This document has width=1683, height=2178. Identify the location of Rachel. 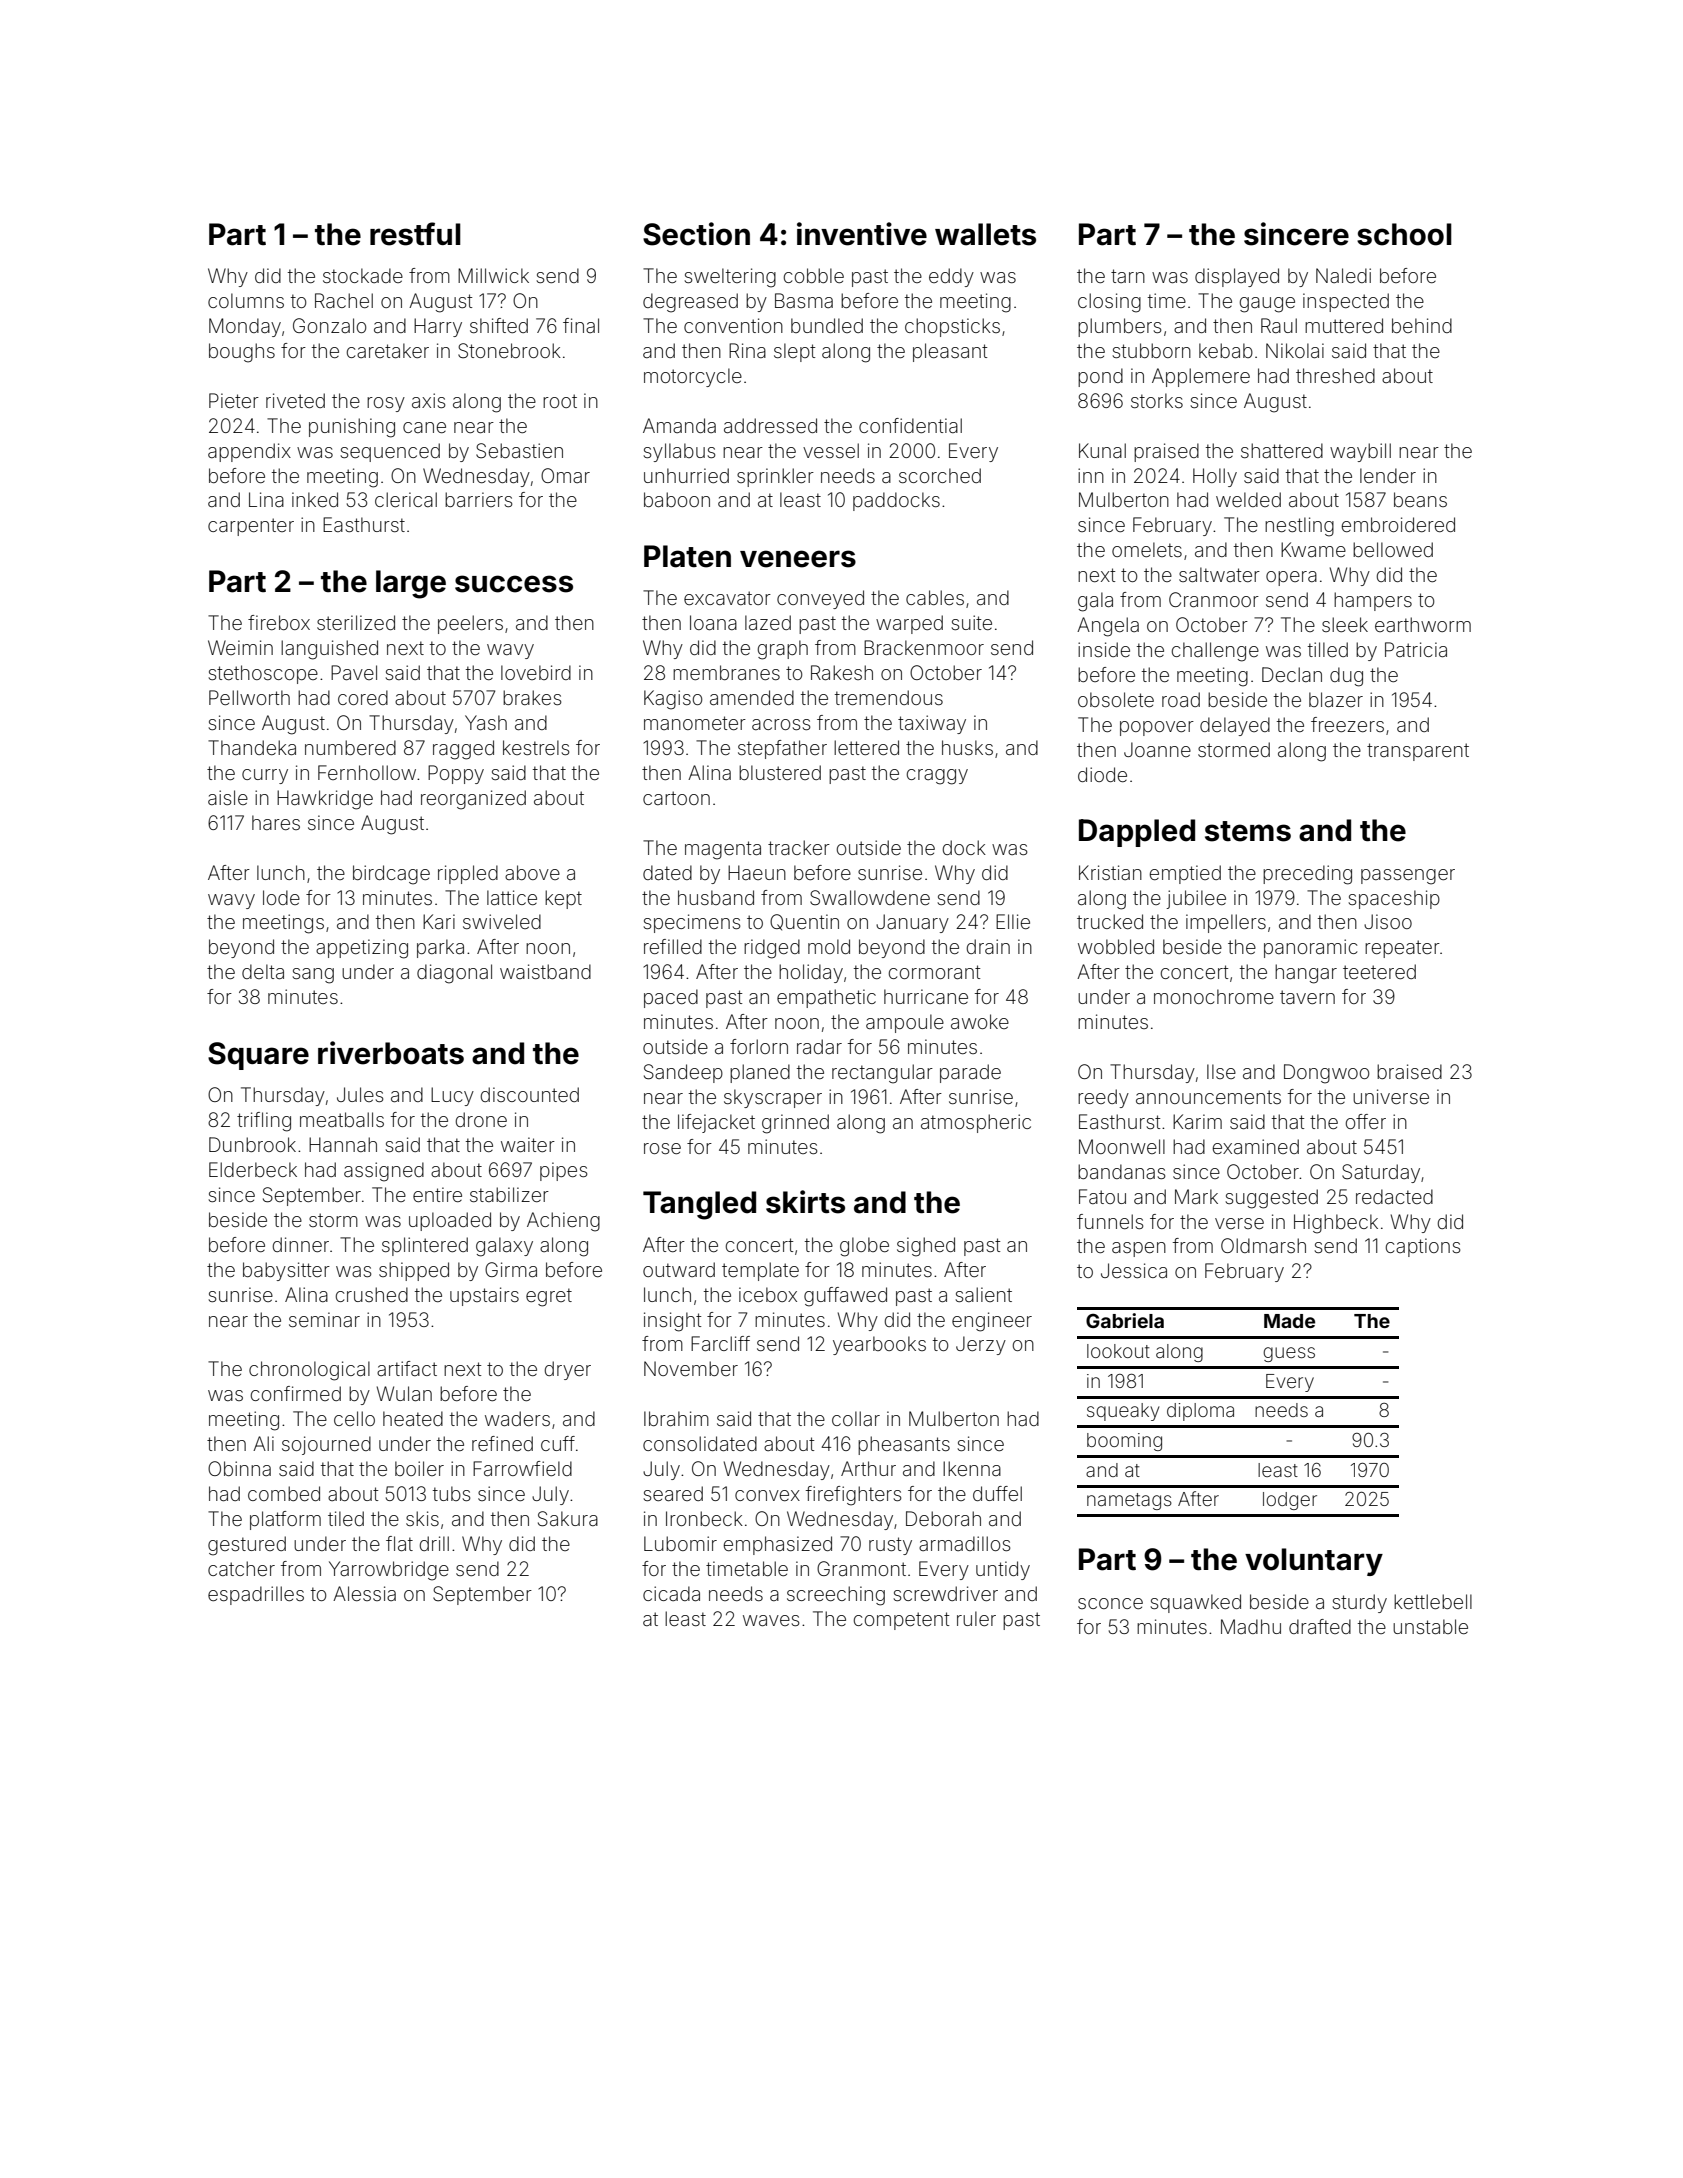
(344, 300).
